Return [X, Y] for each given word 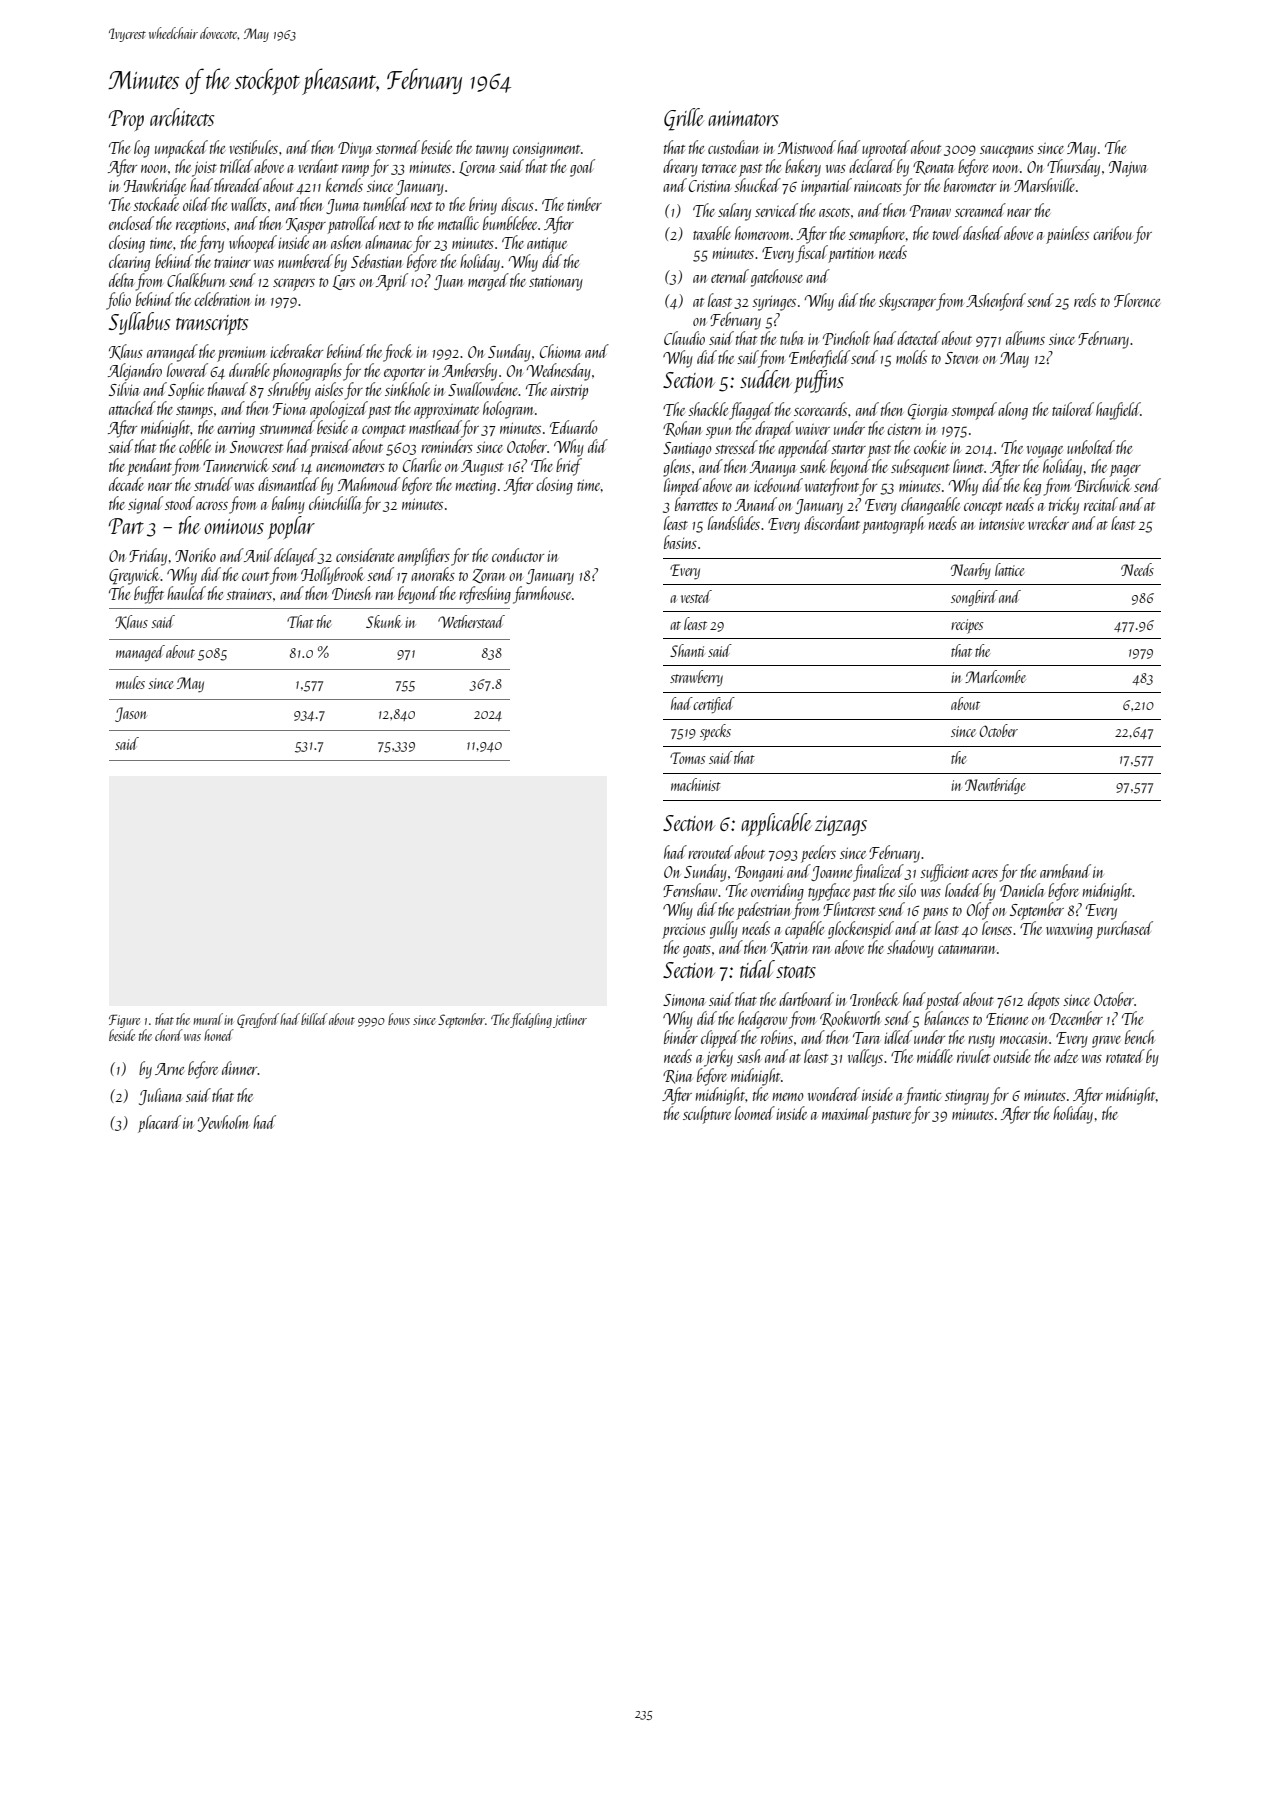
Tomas [687, 758]
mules [130, 682]
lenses [997, 928]
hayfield [1118, 411]
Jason [131, 714]
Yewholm [223, 1123]
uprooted [886, 149]
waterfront [832, 487]
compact [384, 431]
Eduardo [574, 427]
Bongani [759, 874]
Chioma [560, 351]
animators [743, 118]
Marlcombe [995, 676]
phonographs [307, 372]
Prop [126, 120]
